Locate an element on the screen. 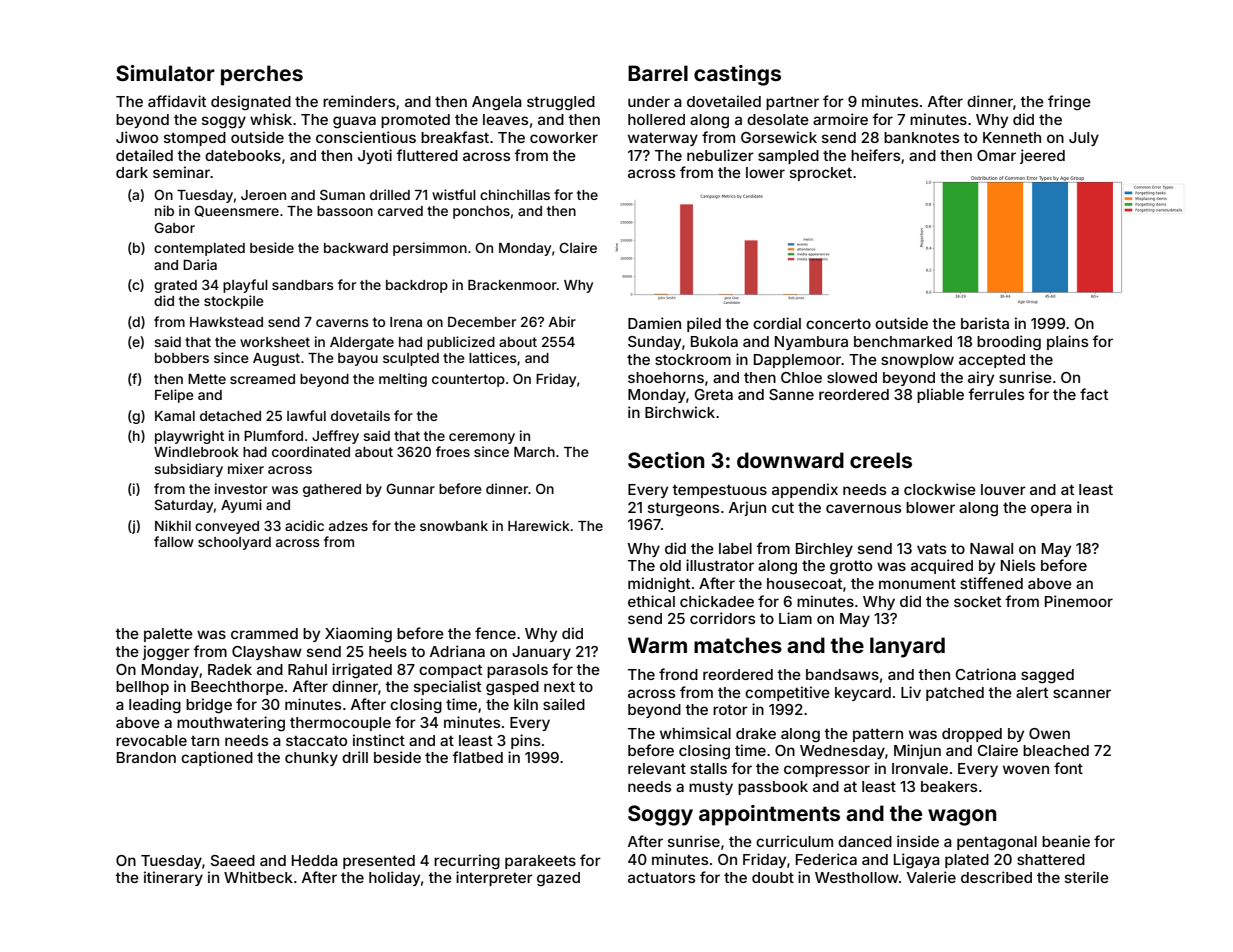  fringe is located at coordinates (1069, 103).
